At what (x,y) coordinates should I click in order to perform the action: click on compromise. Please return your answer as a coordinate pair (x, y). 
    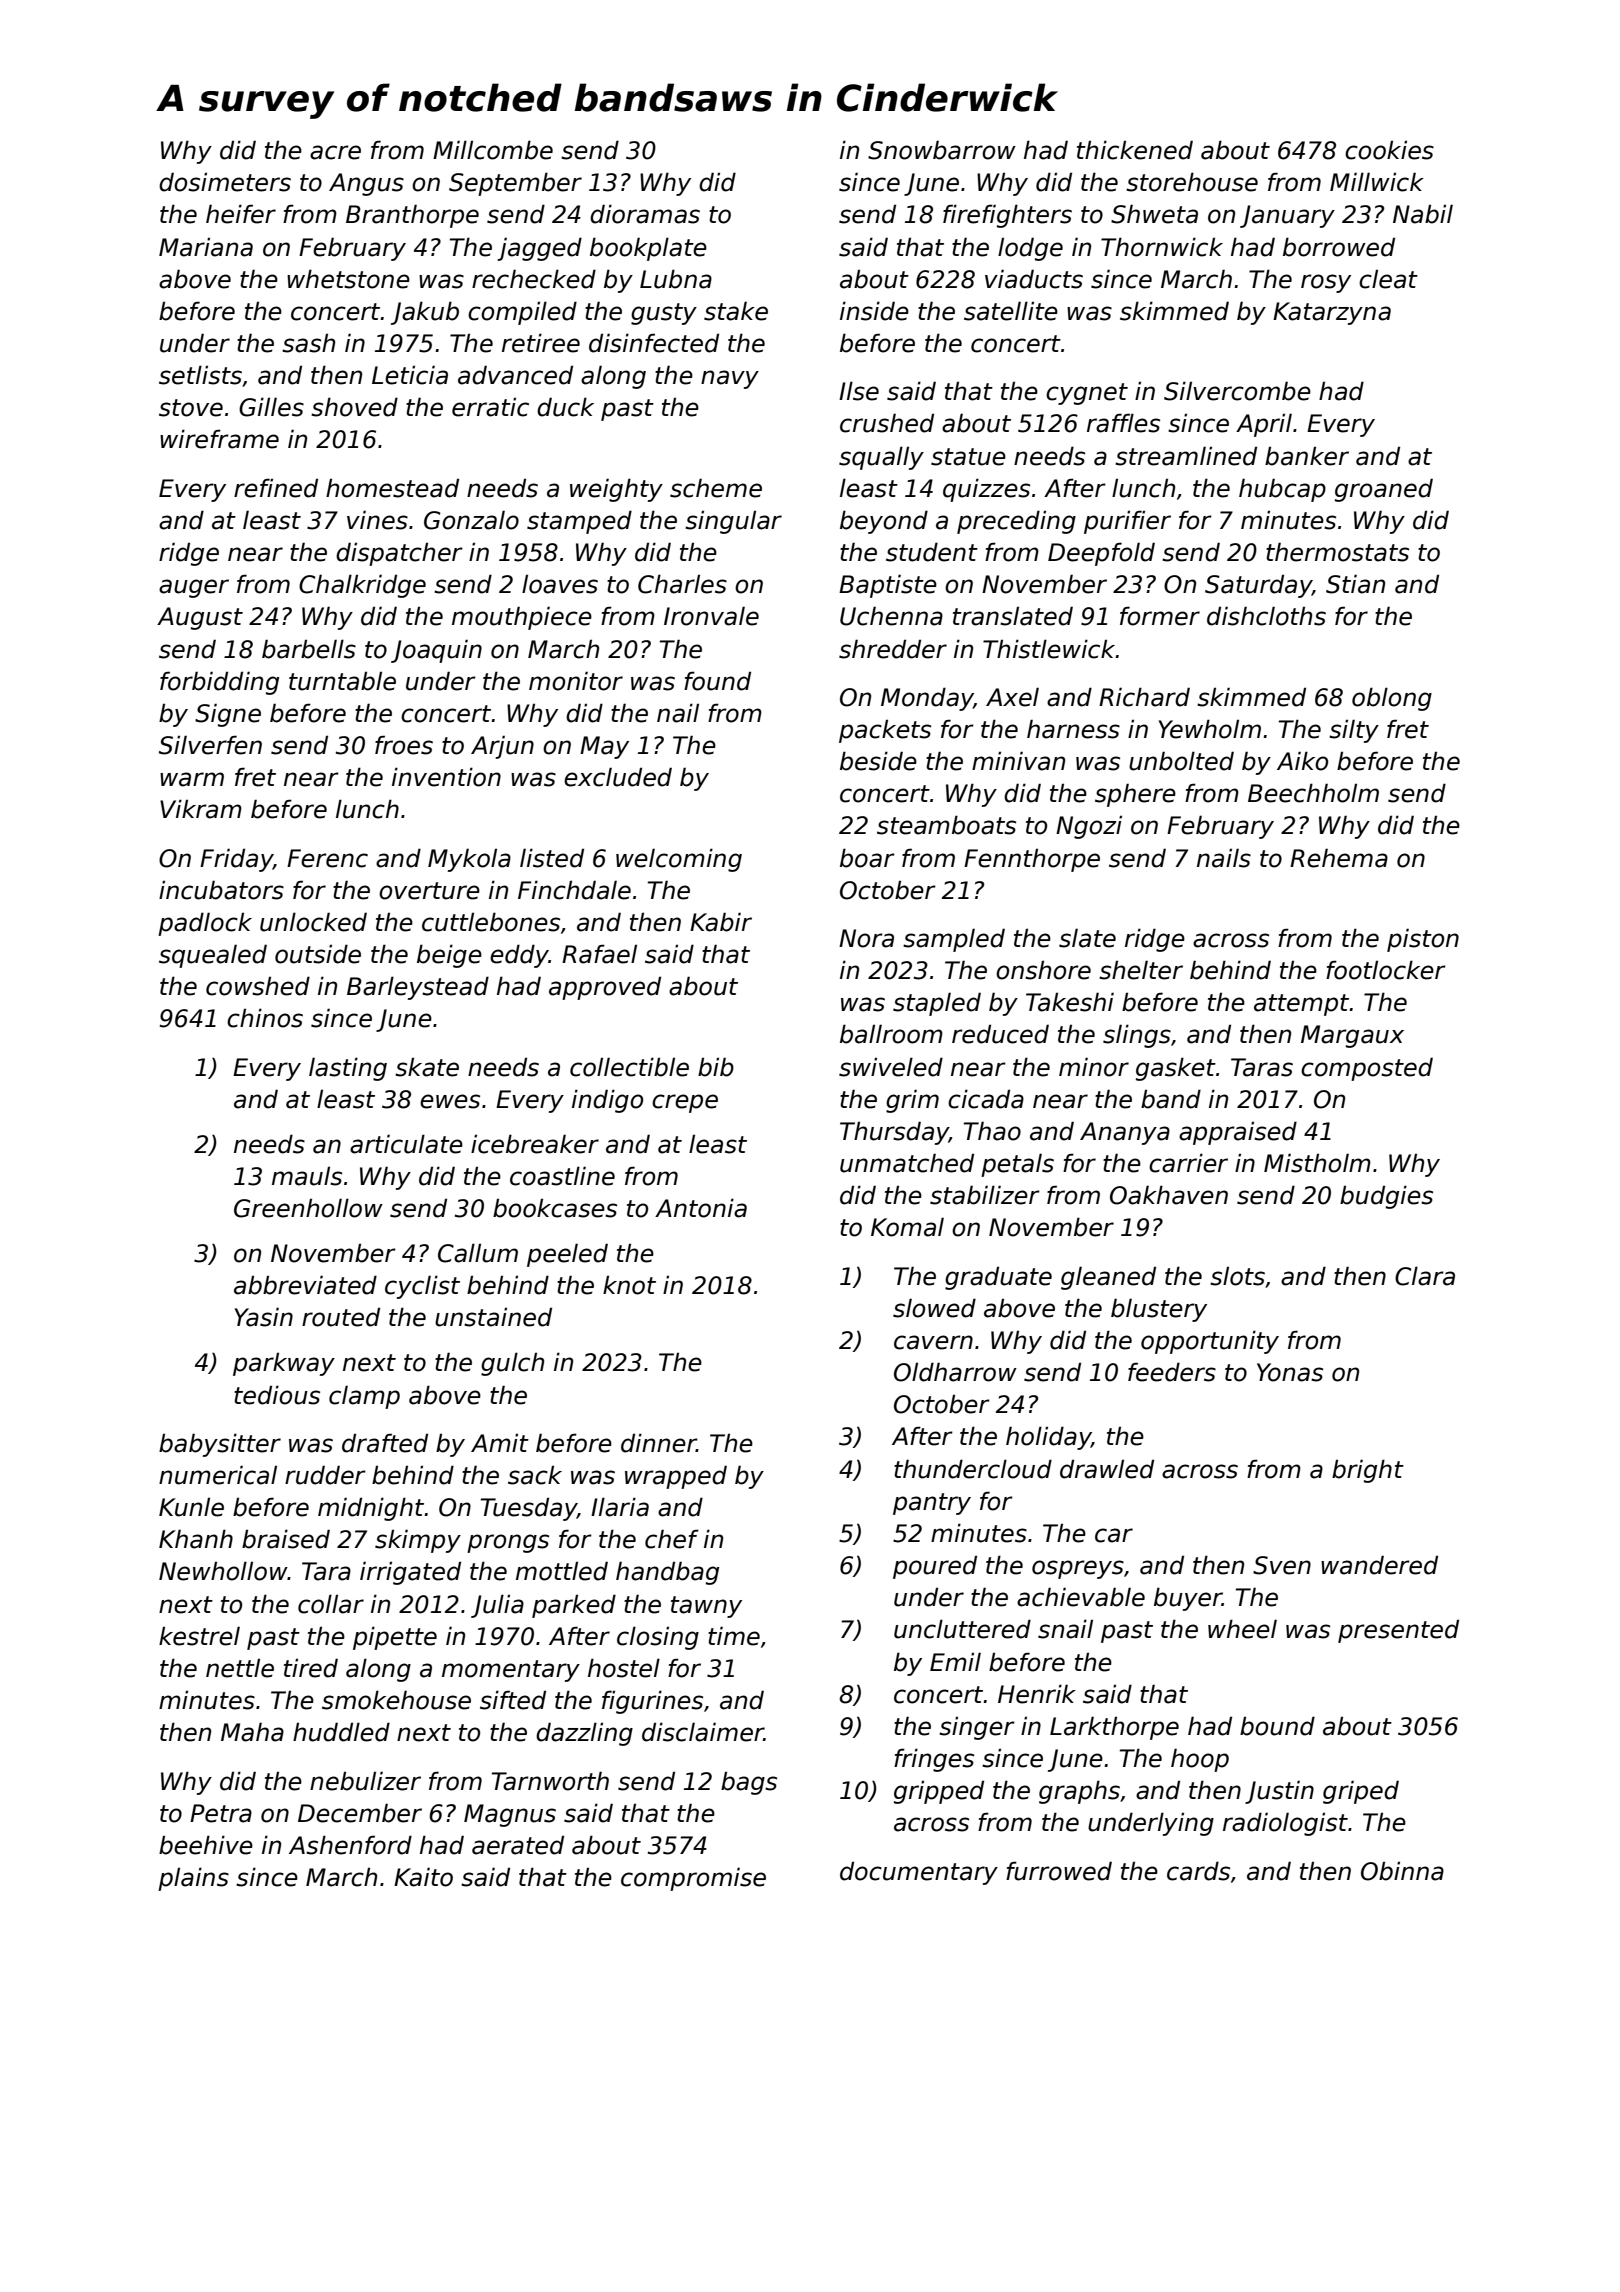
    Looking at the image, I should click on (693, 1879).
